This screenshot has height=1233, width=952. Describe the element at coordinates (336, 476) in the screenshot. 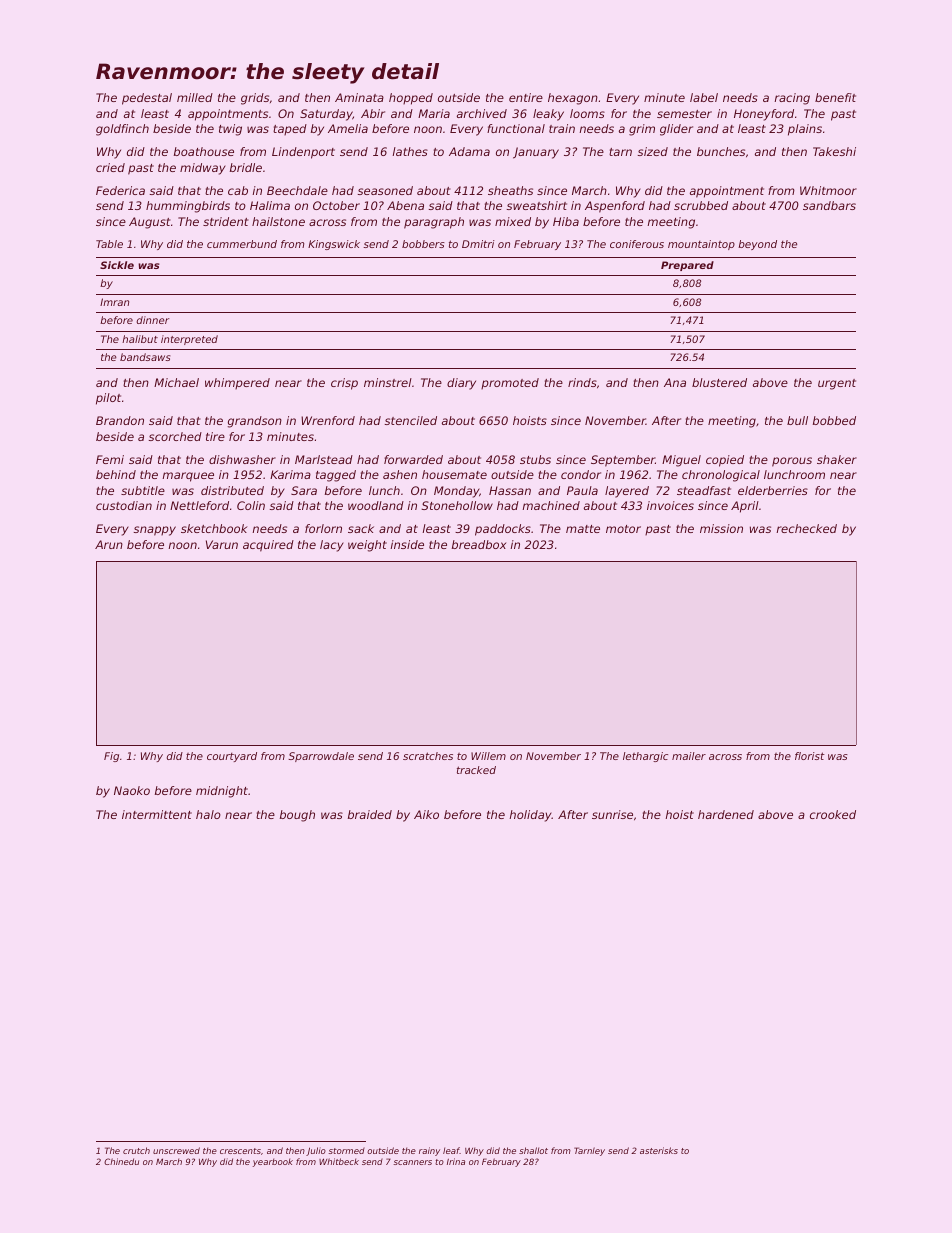

I see `tagged` at that location.
